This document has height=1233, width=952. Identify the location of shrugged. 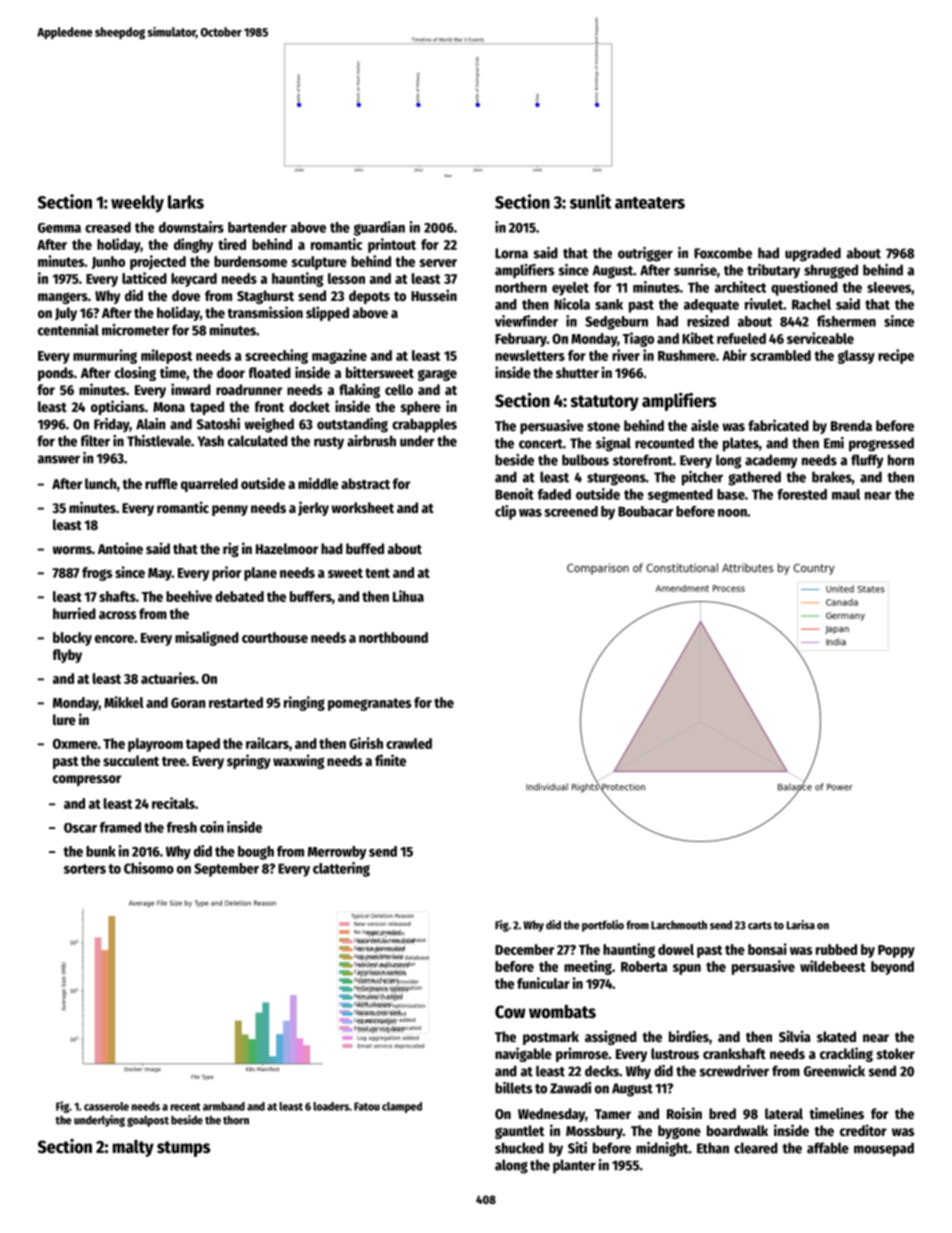
(831, 271).
